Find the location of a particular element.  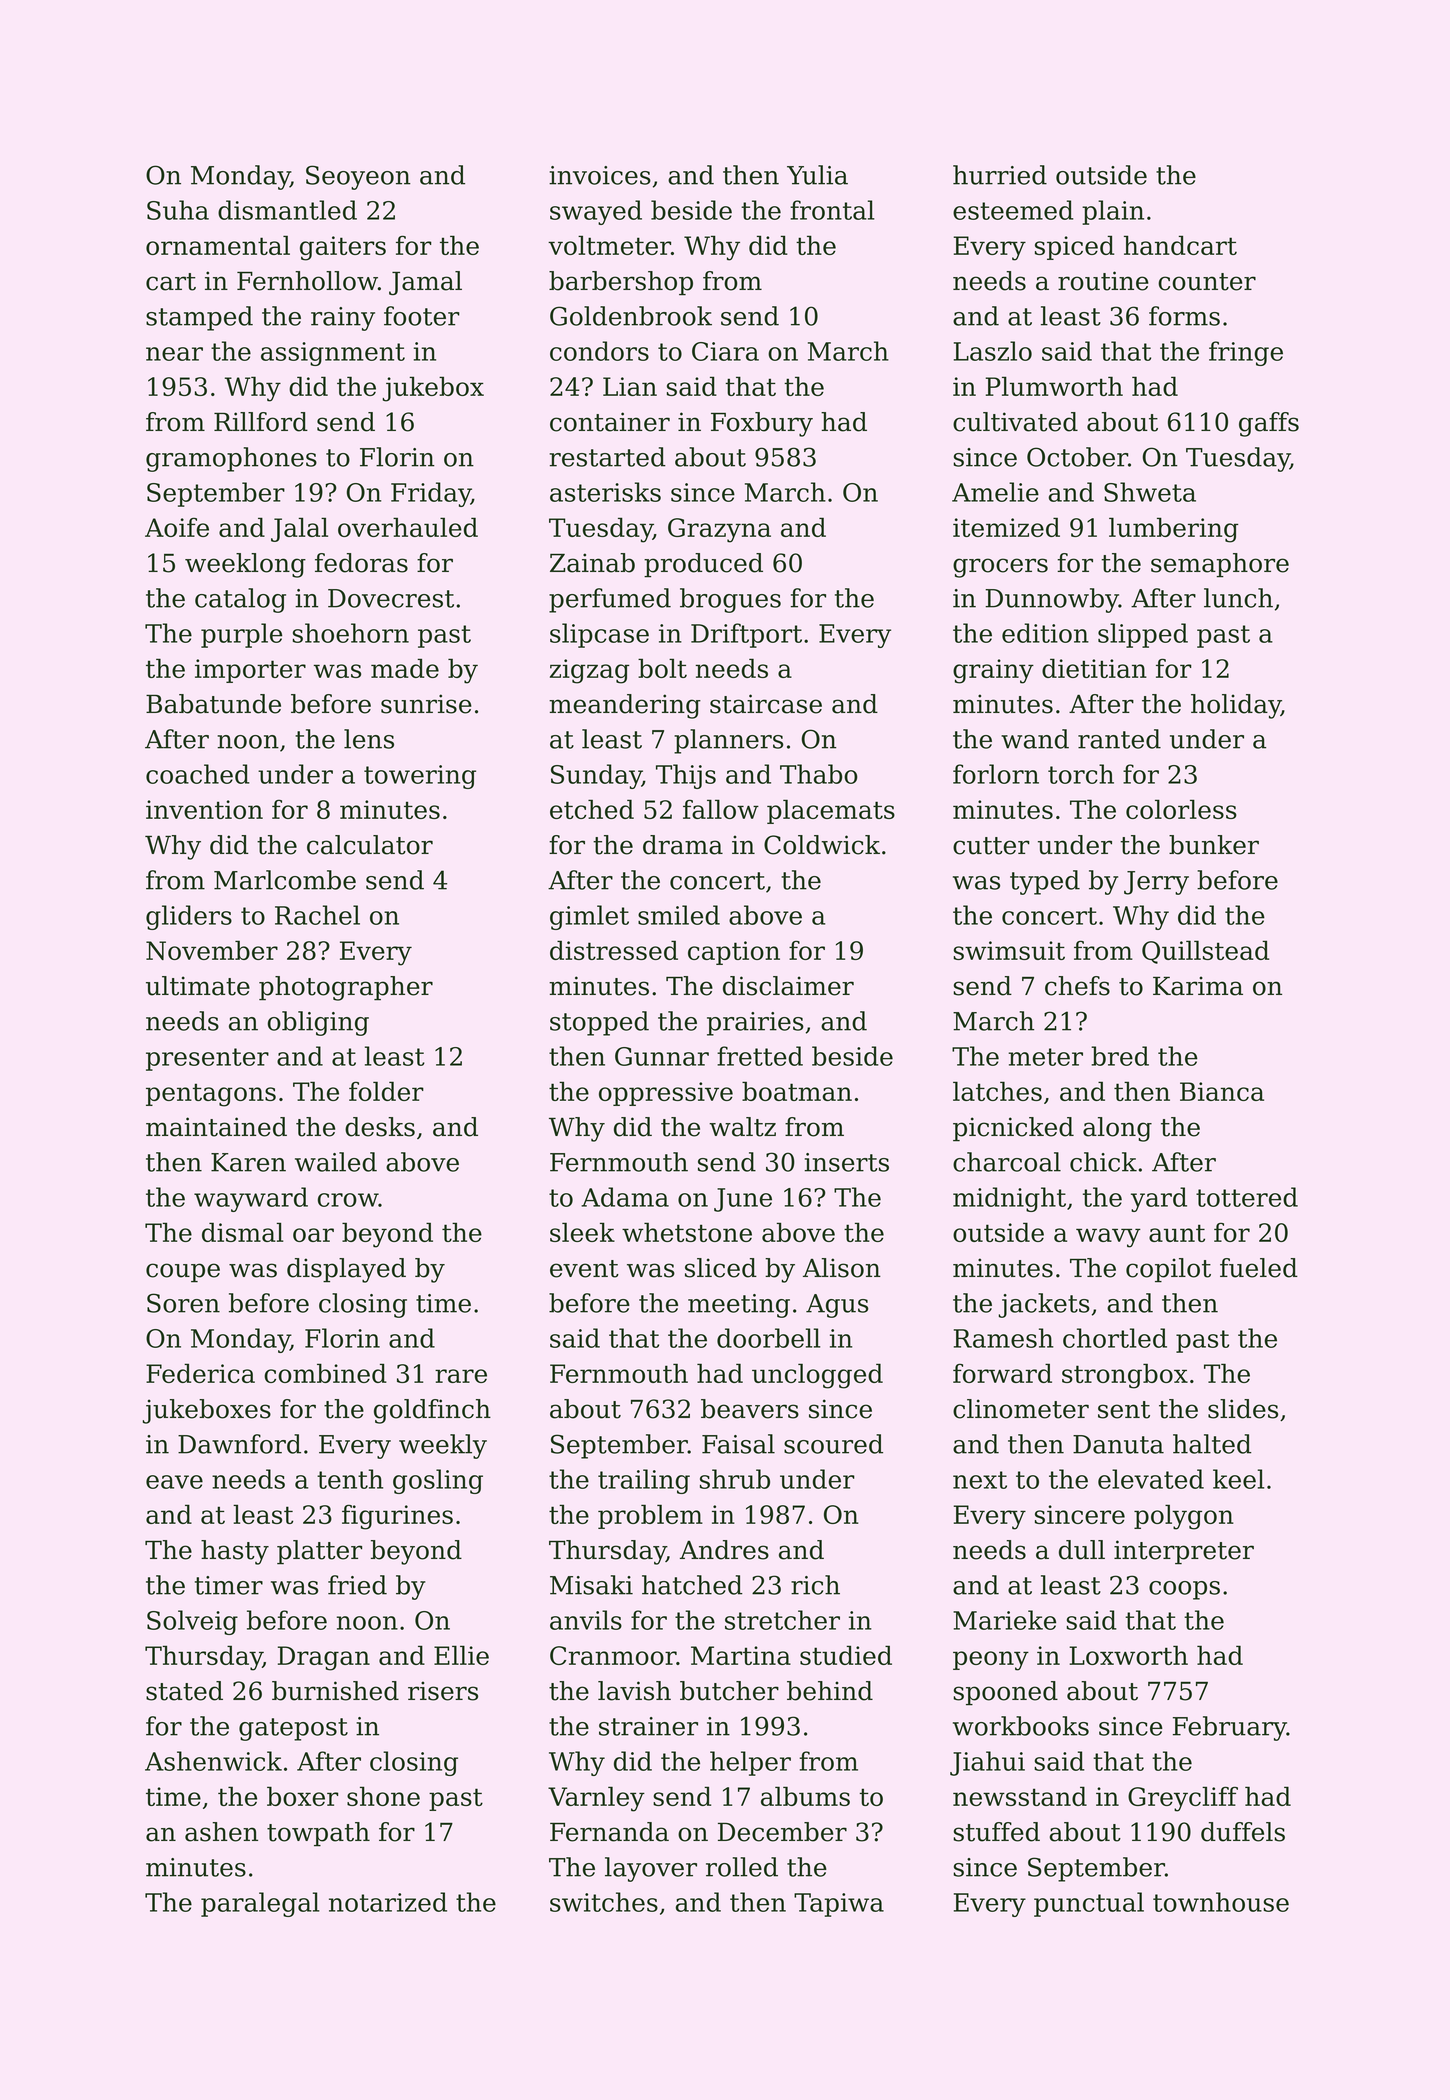

layover is located at coordinates (651, 1869).
